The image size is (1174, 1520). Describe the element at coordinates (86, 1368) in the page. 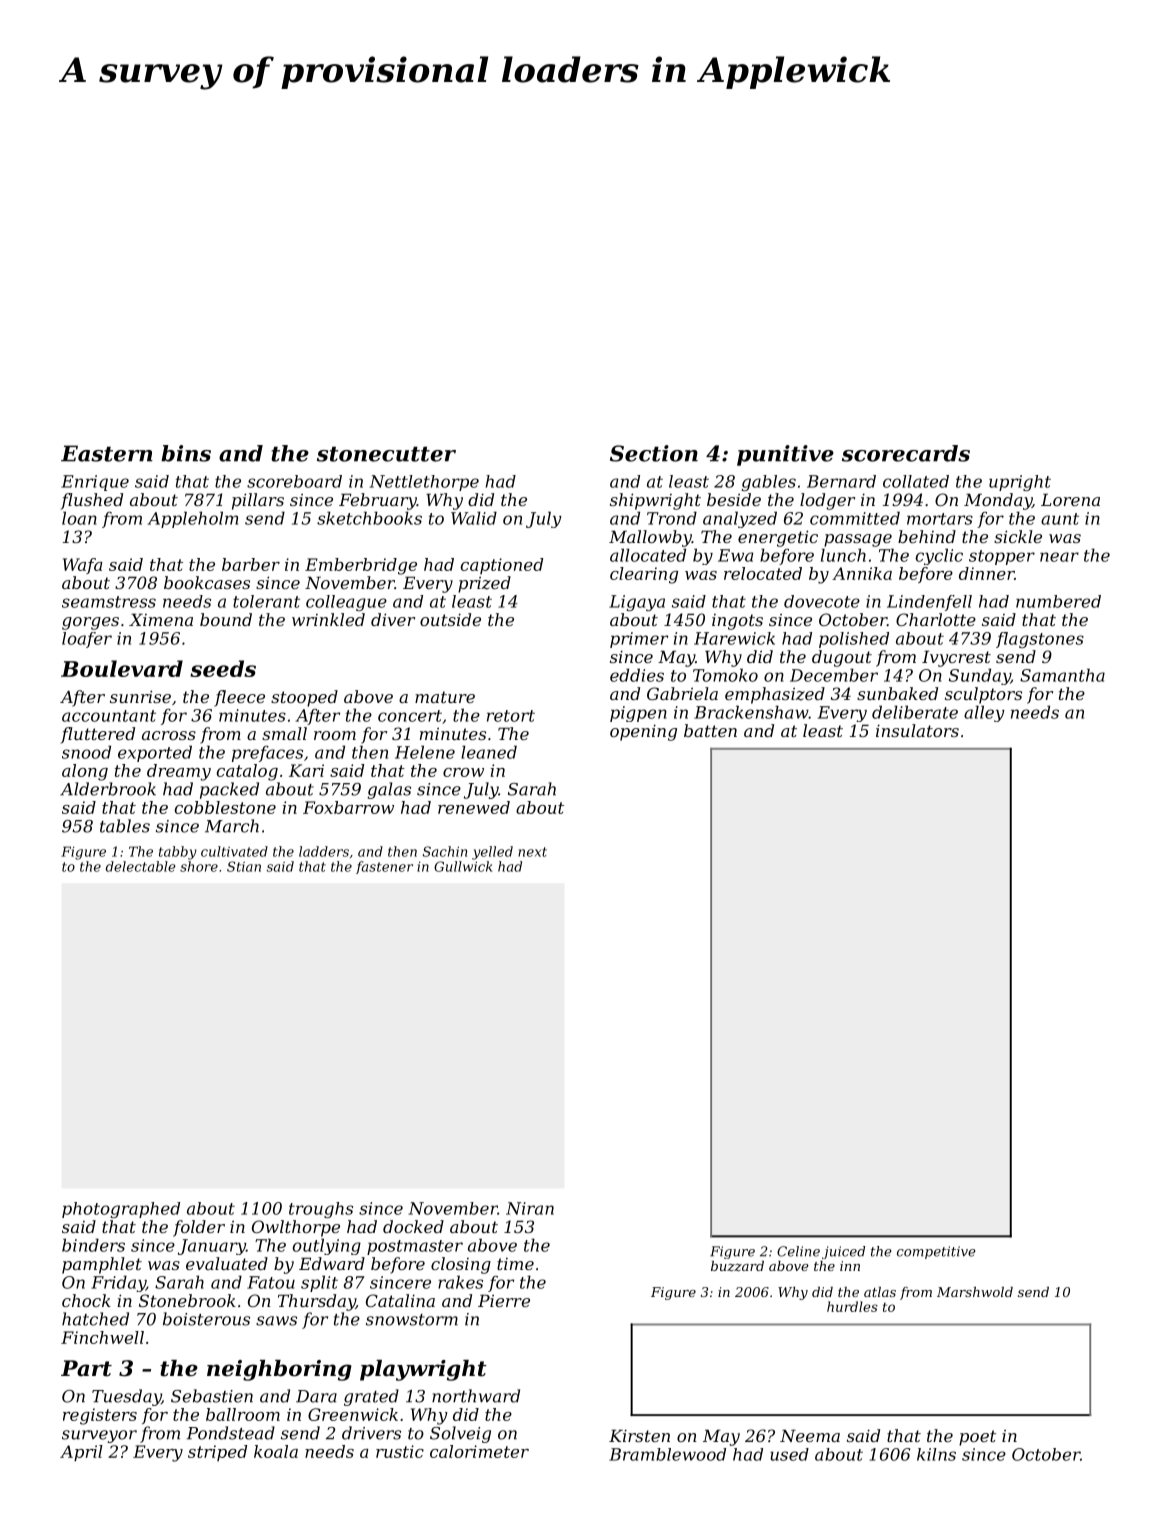

I see `Part` at that location.
